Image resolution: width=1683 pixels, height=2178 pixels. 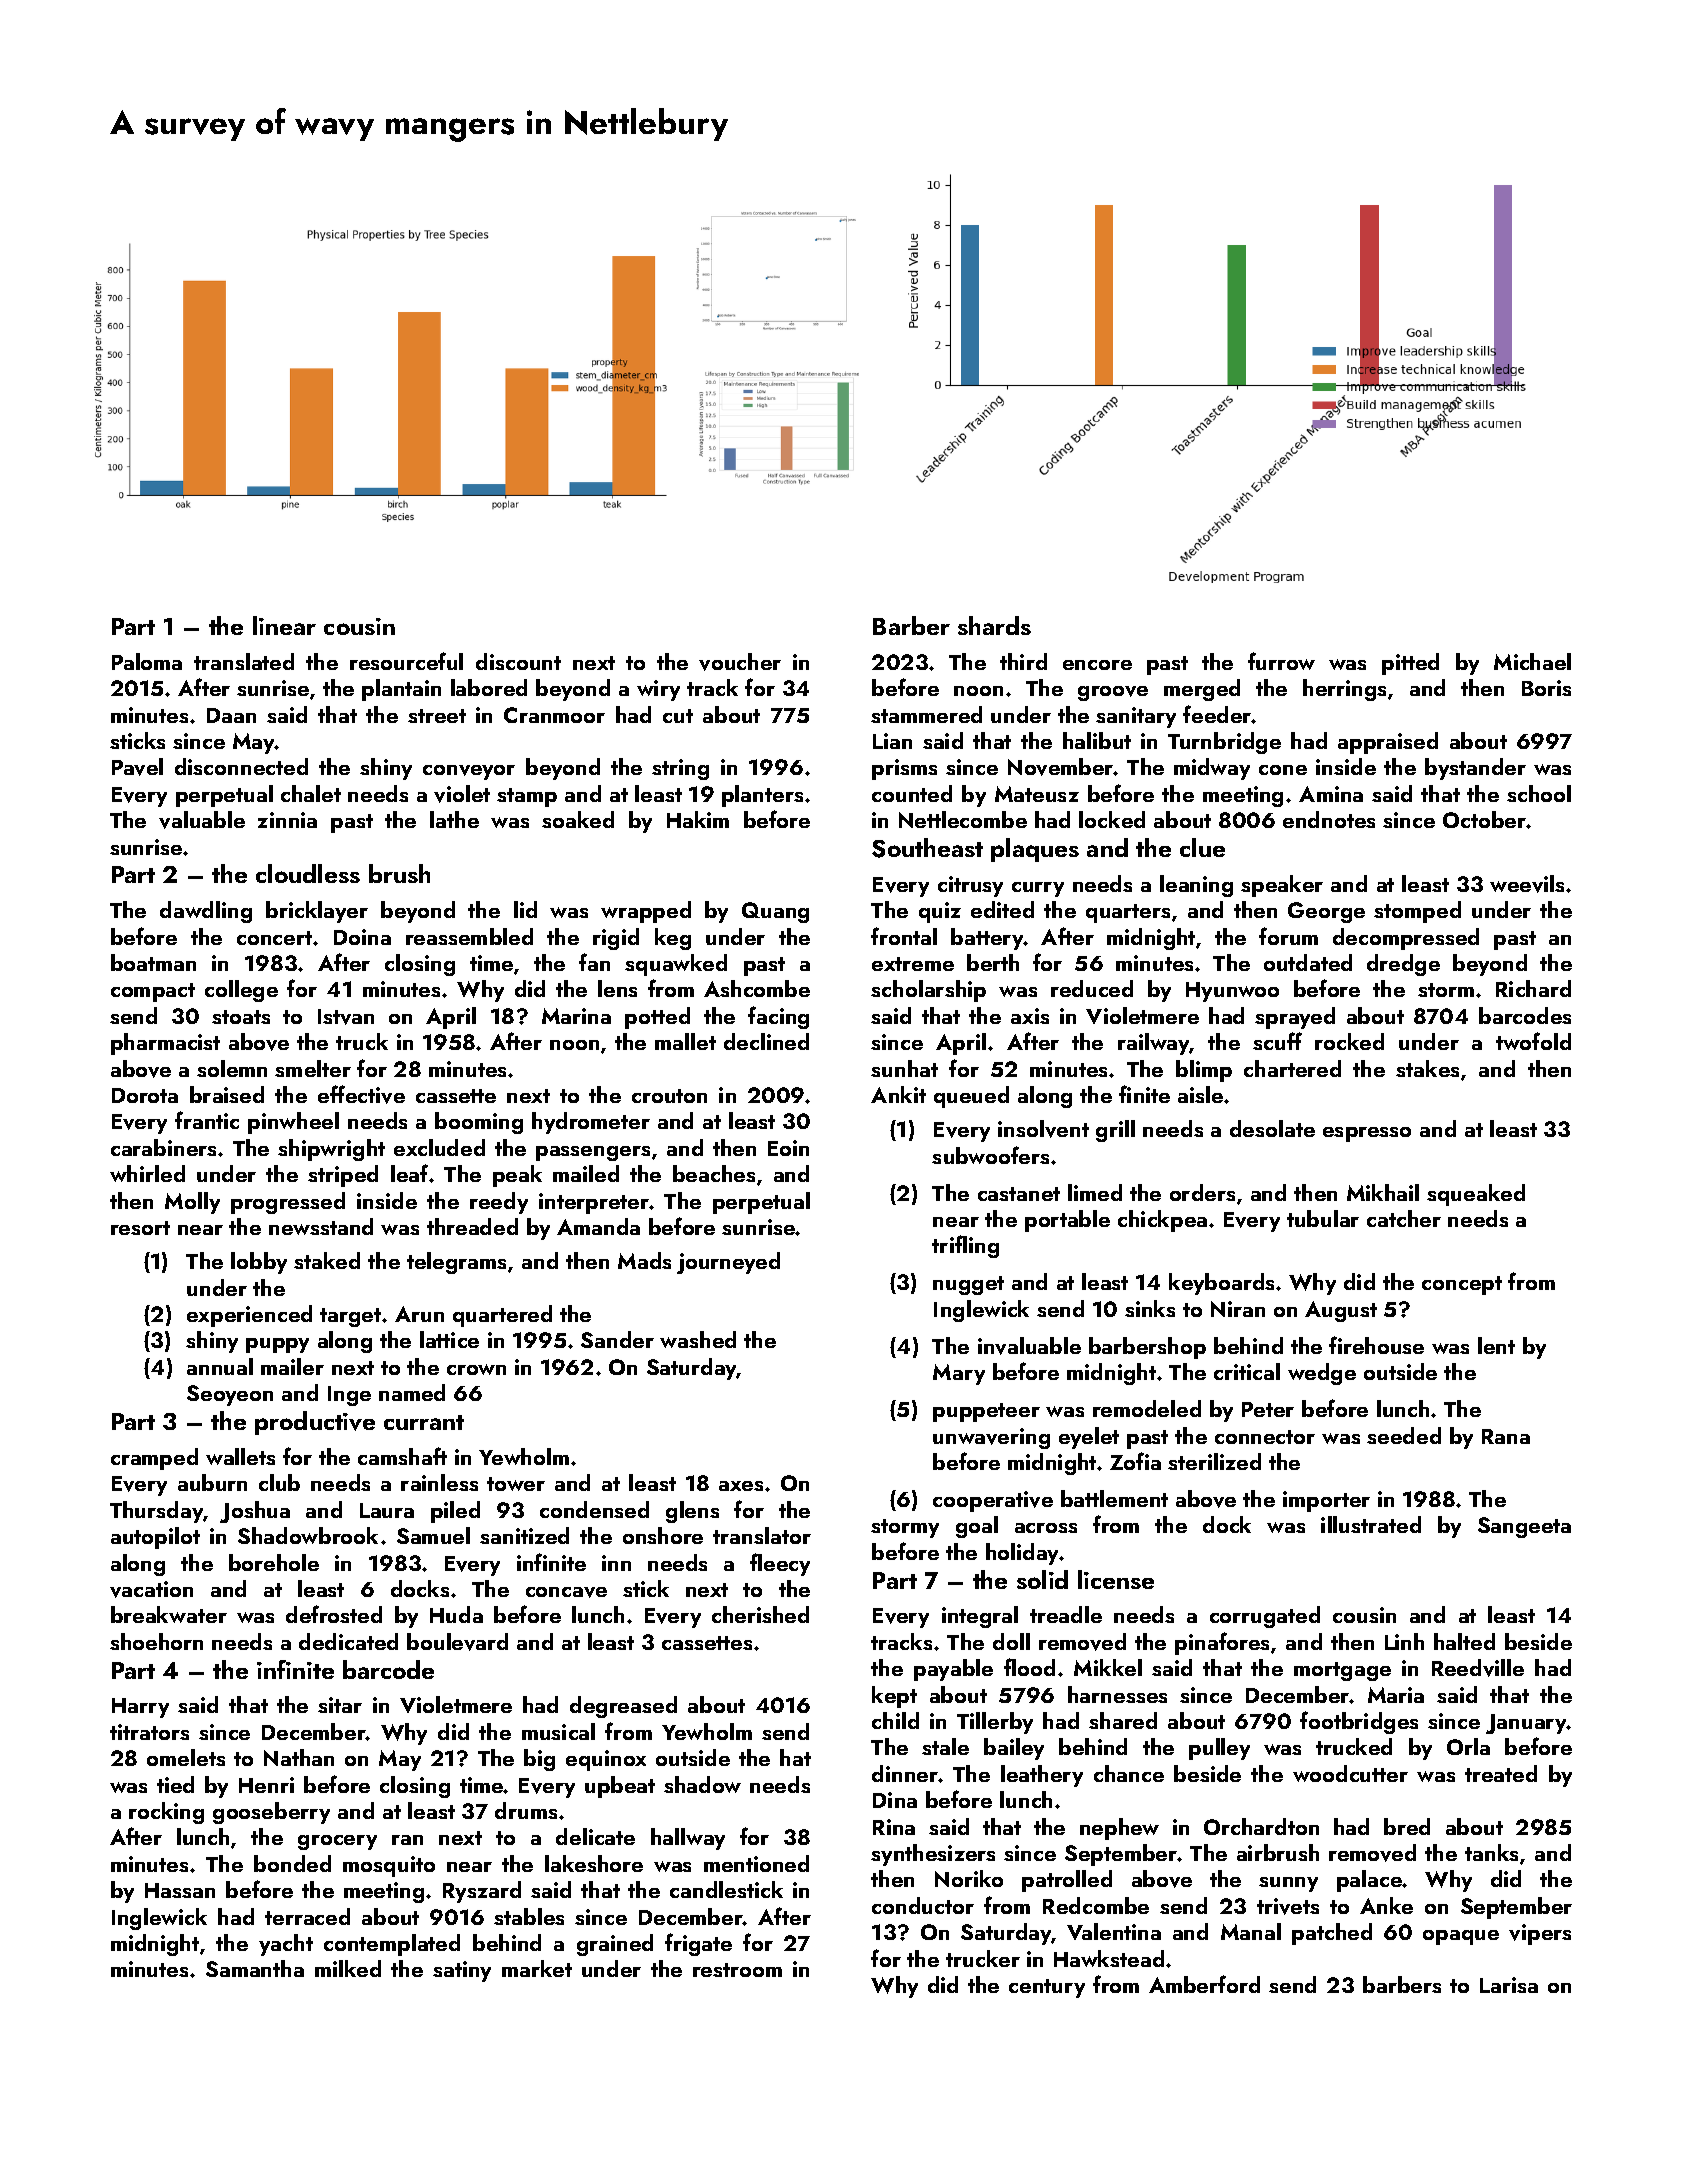 I want to click on frantic, so click(x=207, y=1120).
